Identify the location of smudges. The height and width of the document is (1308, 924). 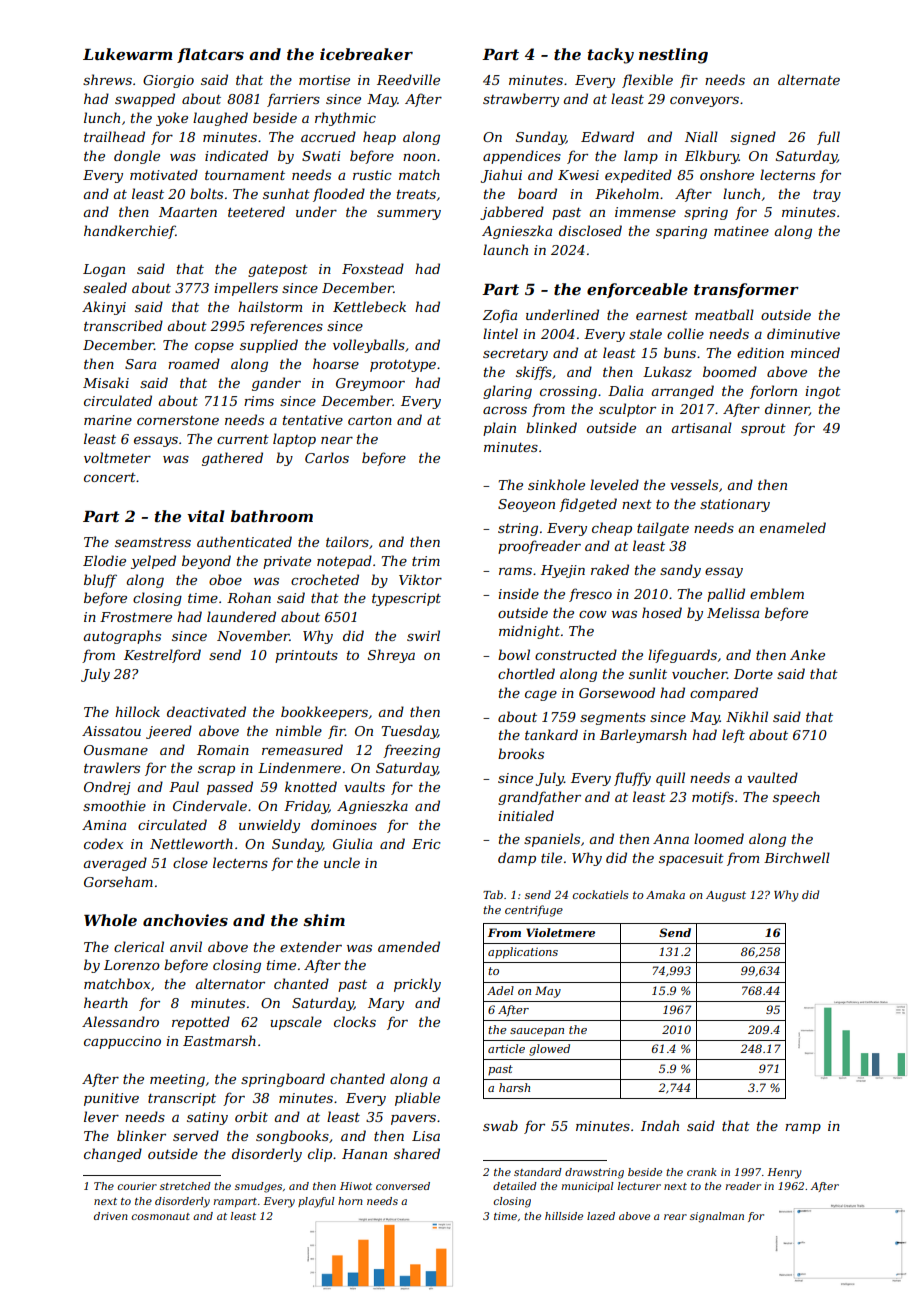
(258, 1187).
